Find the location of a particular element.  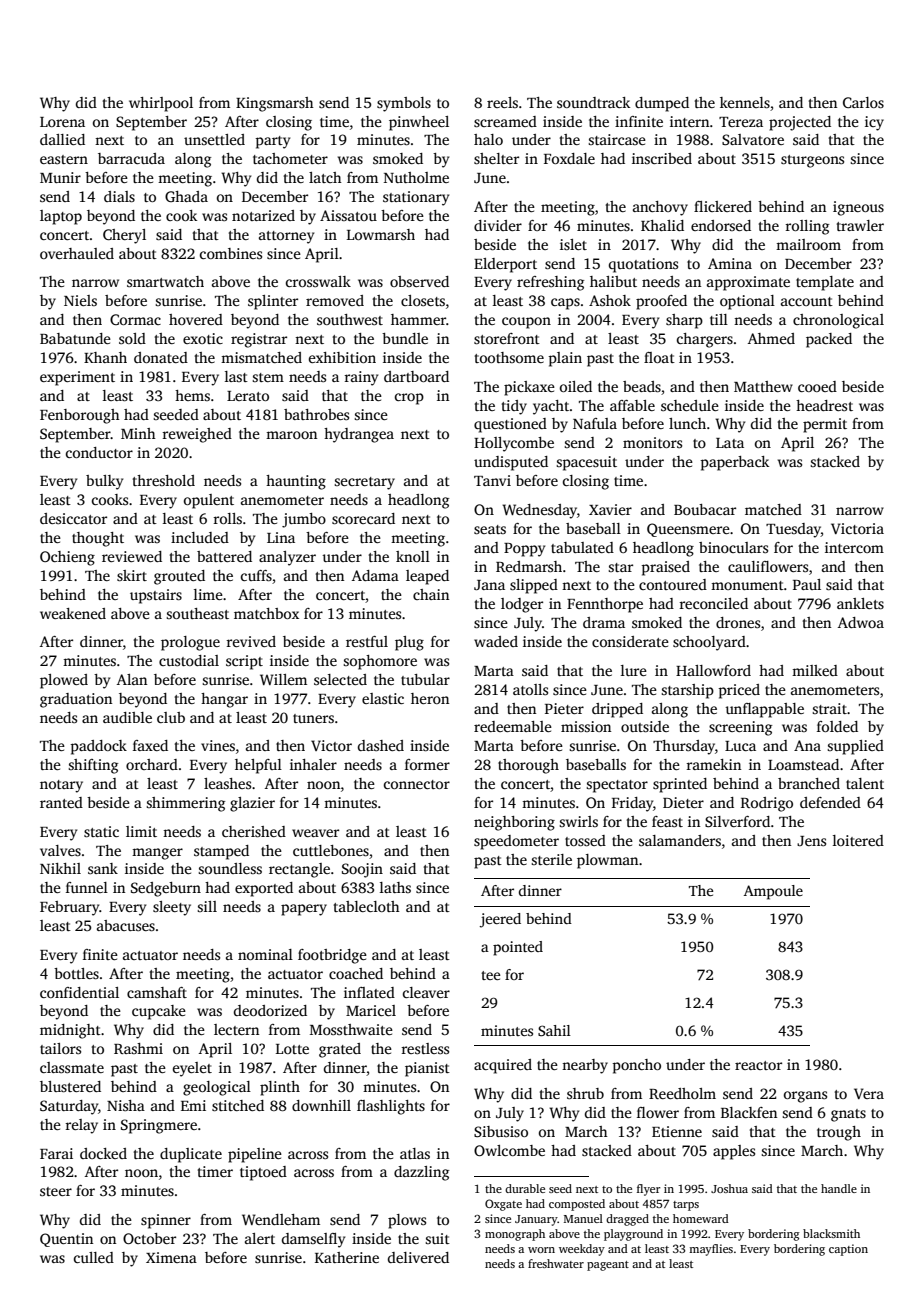

weakened is located at coordinates (73, 613).
